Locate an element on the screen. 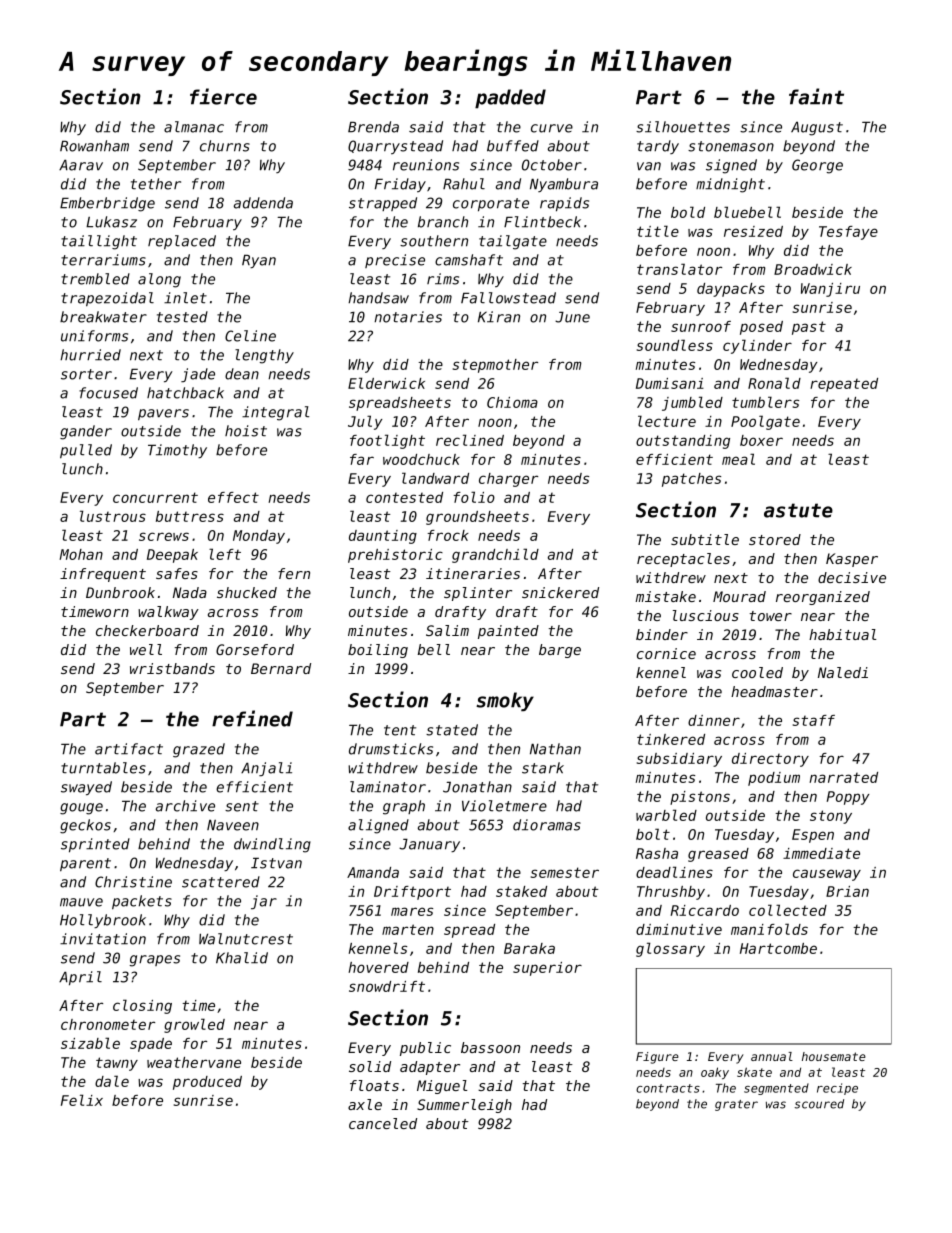  sunroof is located at coordinates (701, 326).
